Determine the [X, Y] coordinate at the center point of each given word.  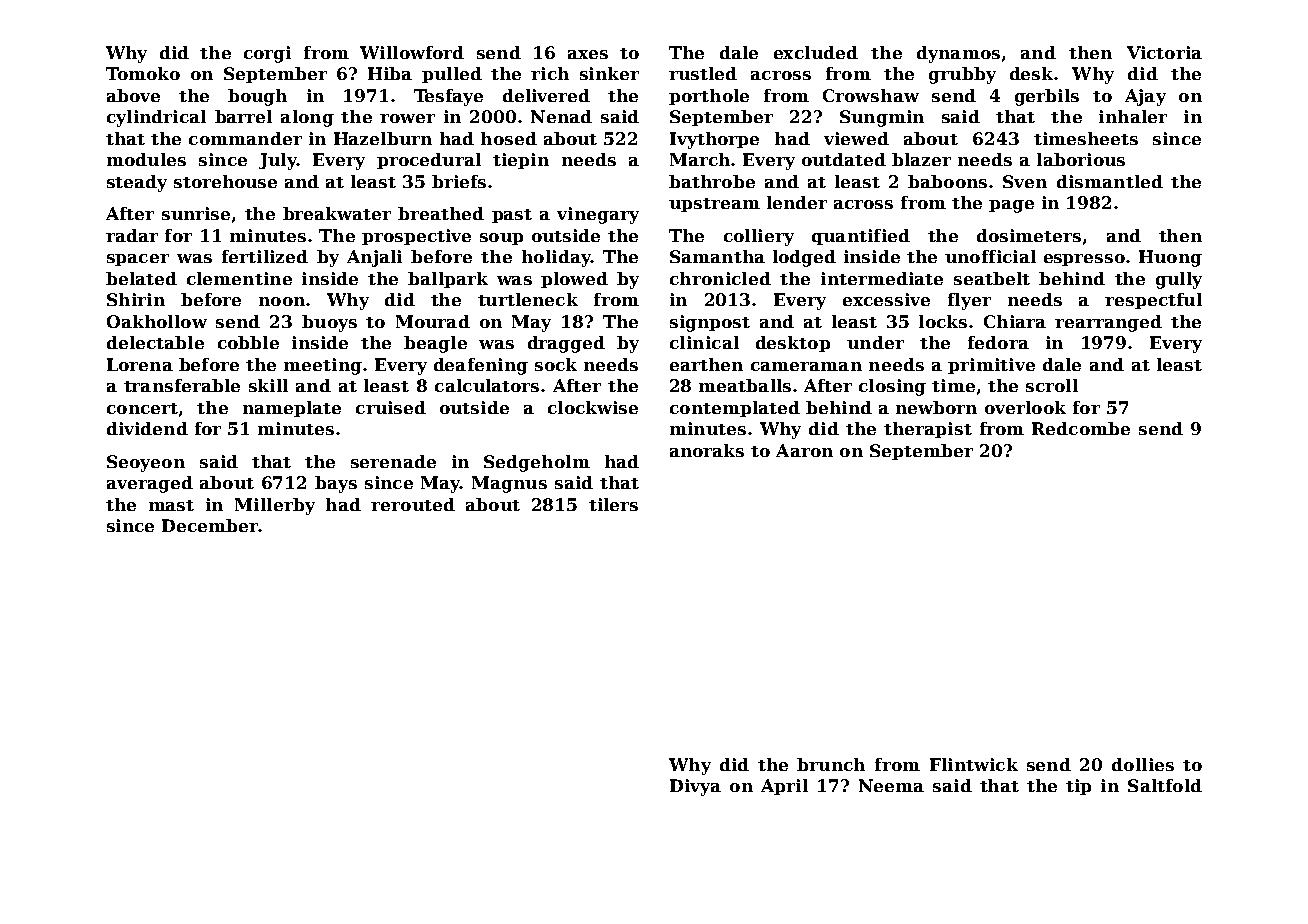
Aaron [804, 450]
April [784, 787]
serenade [393, 461]
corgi [267, 54]
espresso [1084, 260]
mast [171, 505]
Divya [695, 787]
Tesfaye [448, 97]
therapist [928, 430]
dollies [1143, 764]
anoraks [707, 450]
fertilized [265, 256]
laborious [1081, 159]
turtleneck [528, 299]
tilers [613, 504]
